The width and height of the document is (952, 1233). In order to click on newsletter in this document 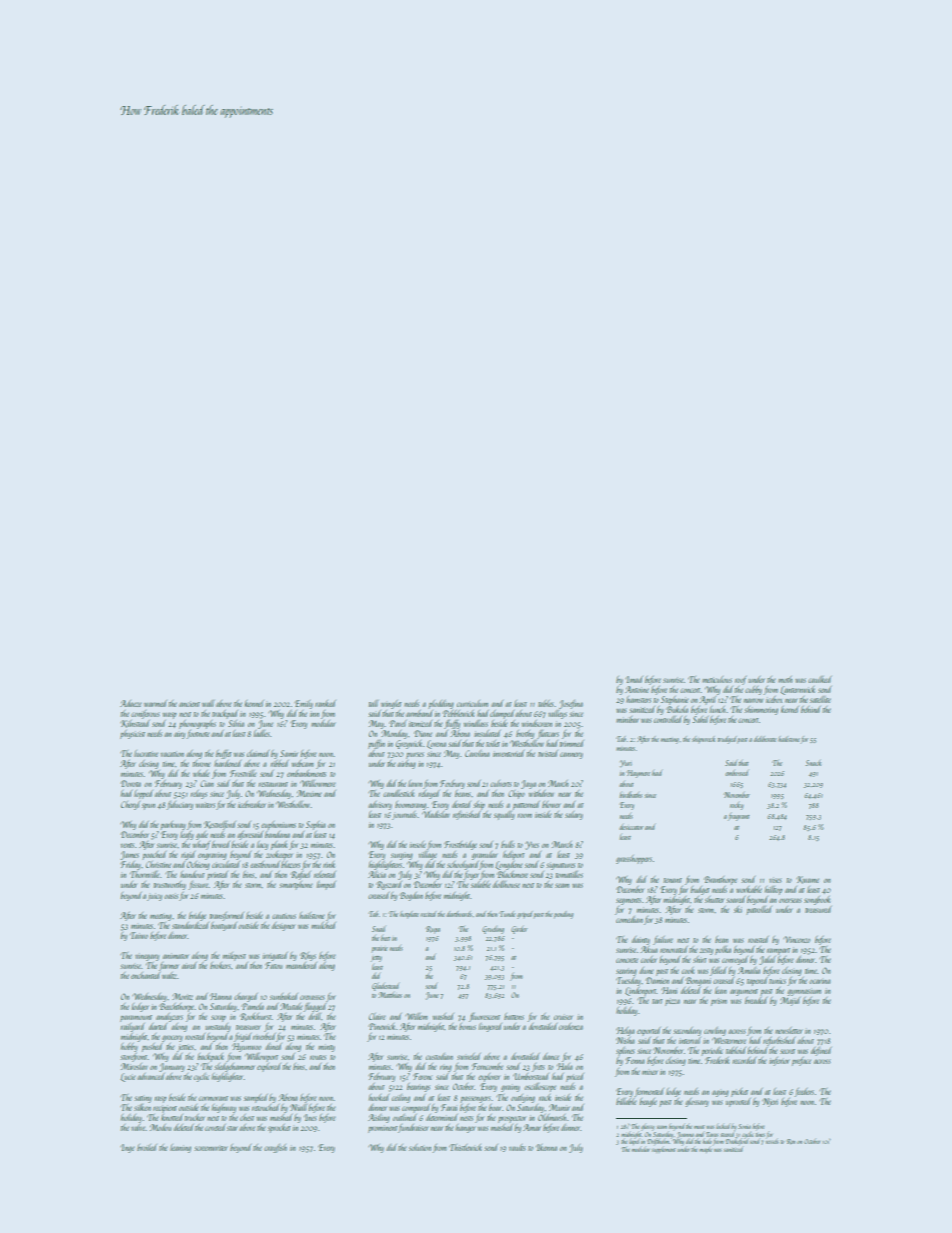, I will do `click(788, 1030)`.
